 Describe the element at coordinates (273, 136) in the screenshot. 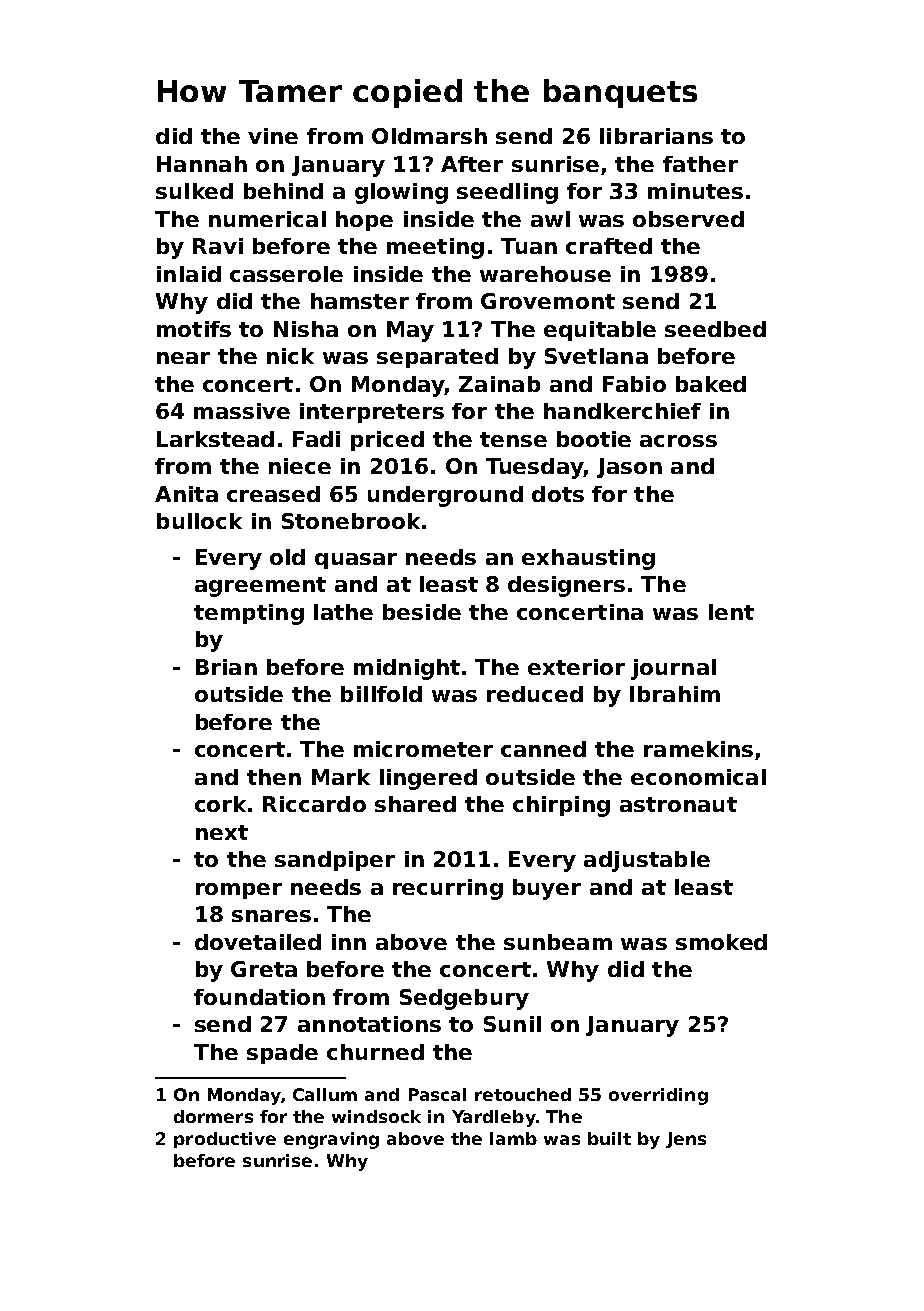

I see `vine` at that location.
